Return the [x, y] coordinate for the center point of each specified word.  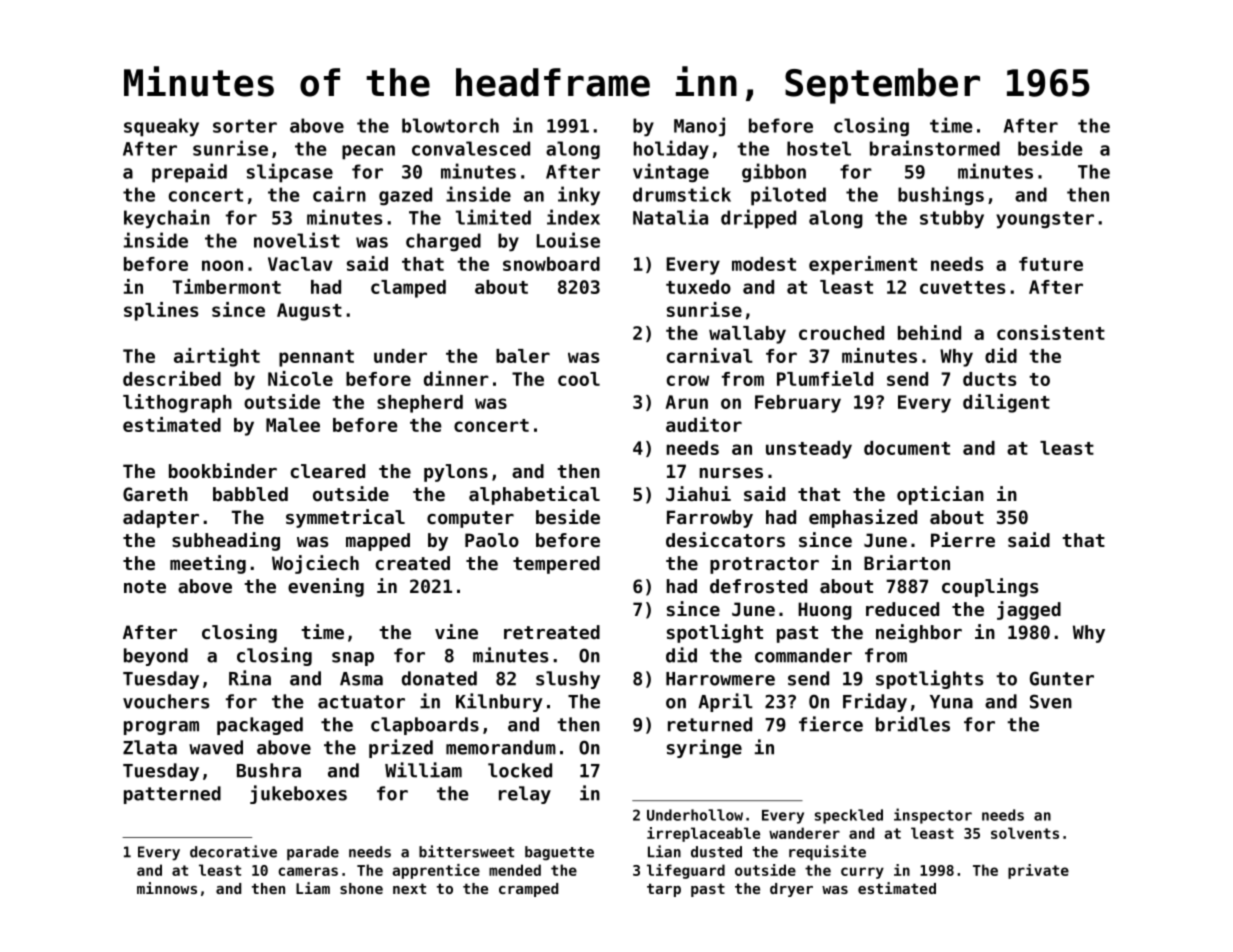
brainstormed [935, 148]
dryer [791, 890]
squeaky [161, 127]
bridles [913, 724]
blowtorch [450, 125]
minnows [167, 888]
